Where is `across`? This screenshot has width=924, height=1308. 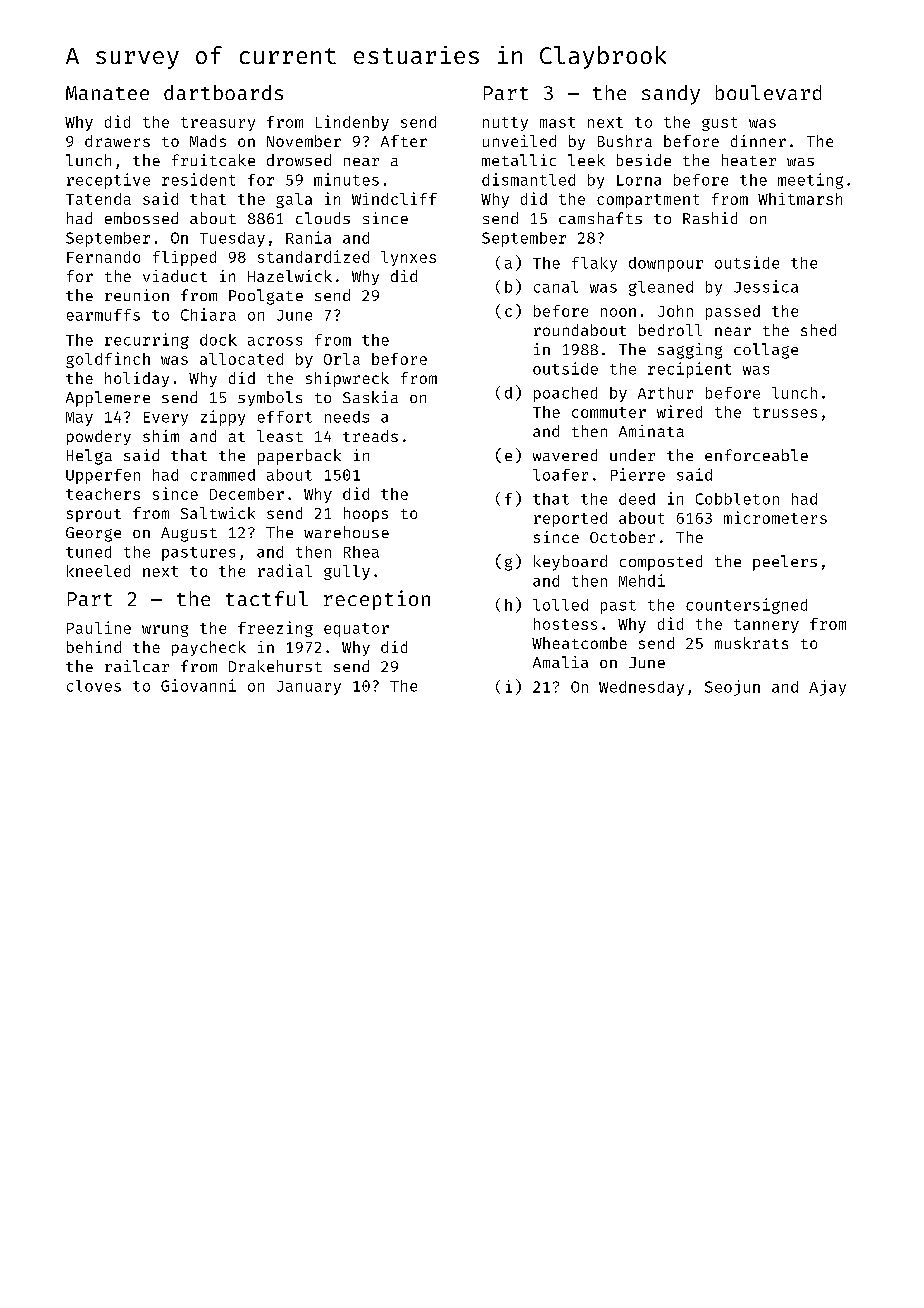
across is located at coordinates (275, 341).
